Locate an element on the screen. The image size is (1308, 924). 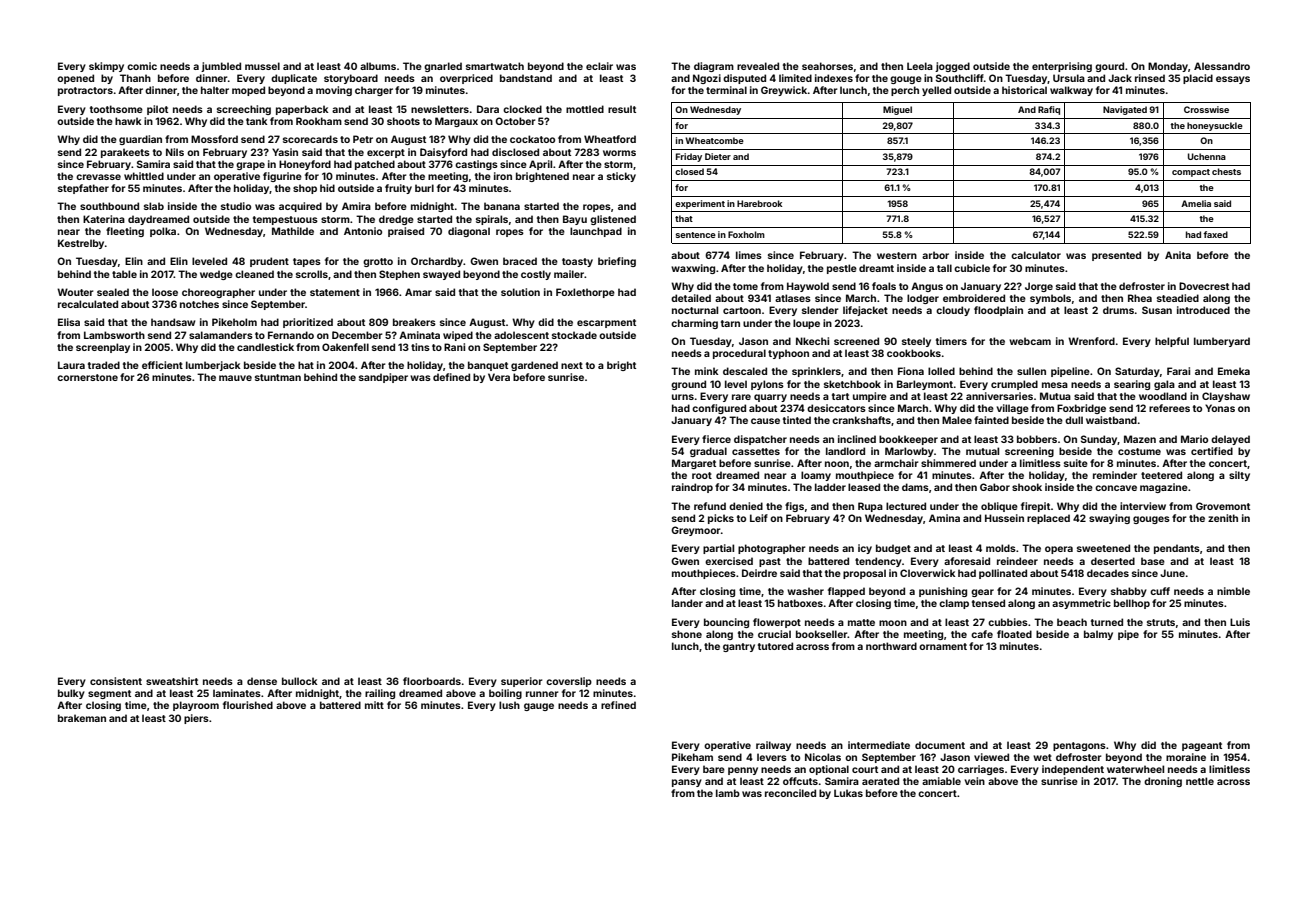
cornerstone is located at coordinates (87, 377).
